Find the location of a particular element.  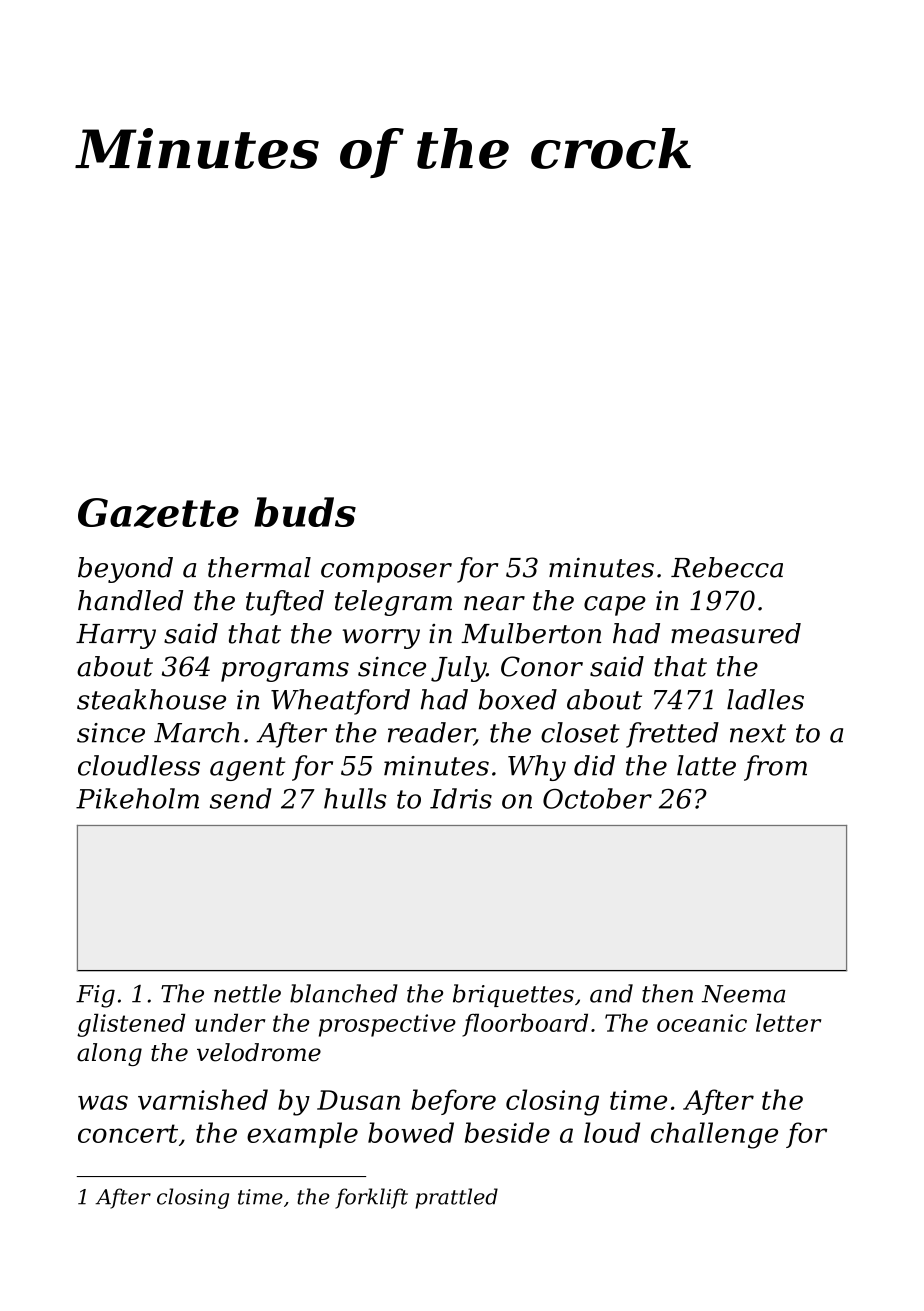

Rebecca is located at coordinates (727, 567).
